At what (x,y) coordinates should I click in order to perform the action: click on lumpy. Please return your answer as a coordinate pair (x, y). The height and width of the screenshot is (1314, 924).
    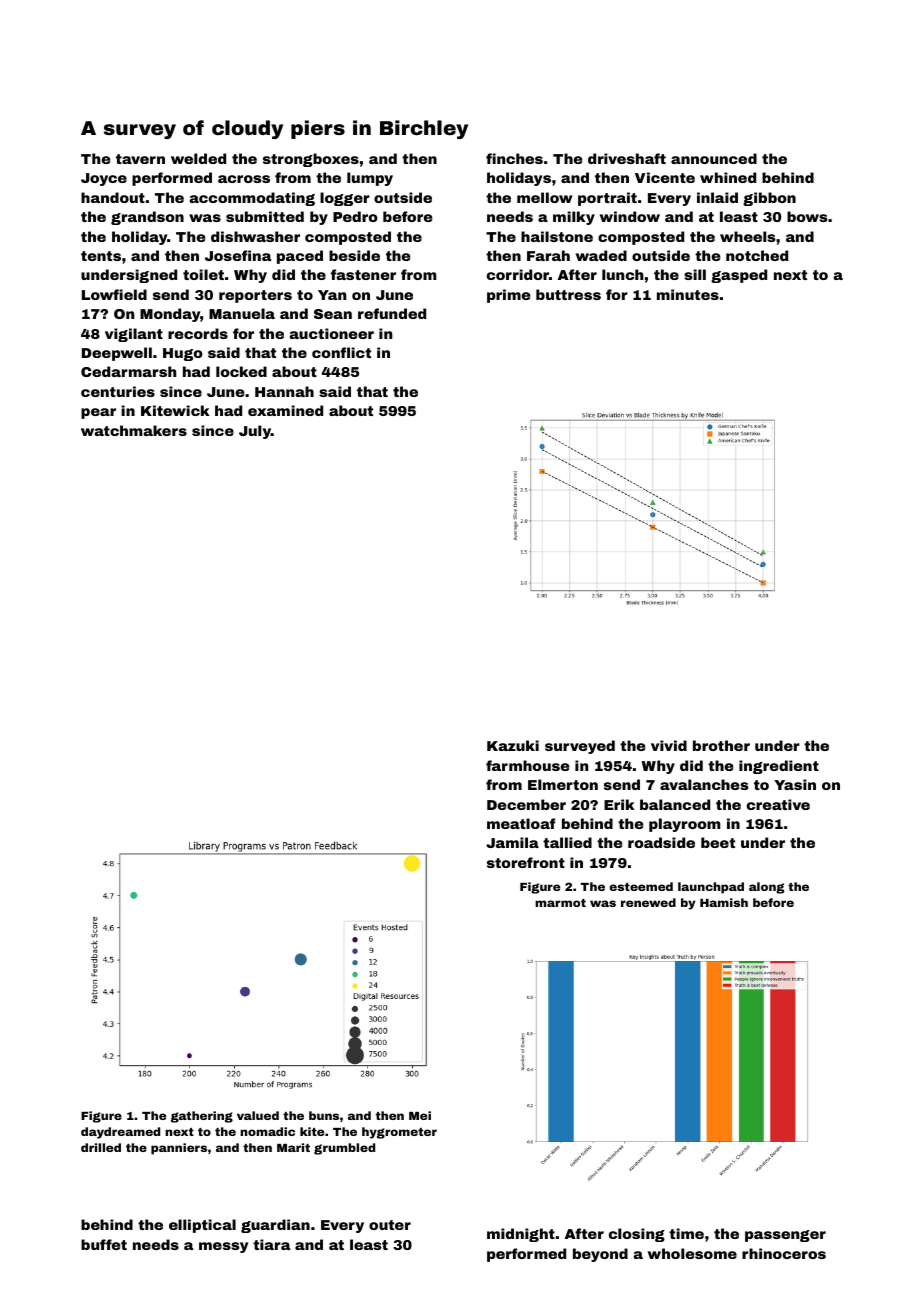
    Looking at the image, I should click on (370, 179).
